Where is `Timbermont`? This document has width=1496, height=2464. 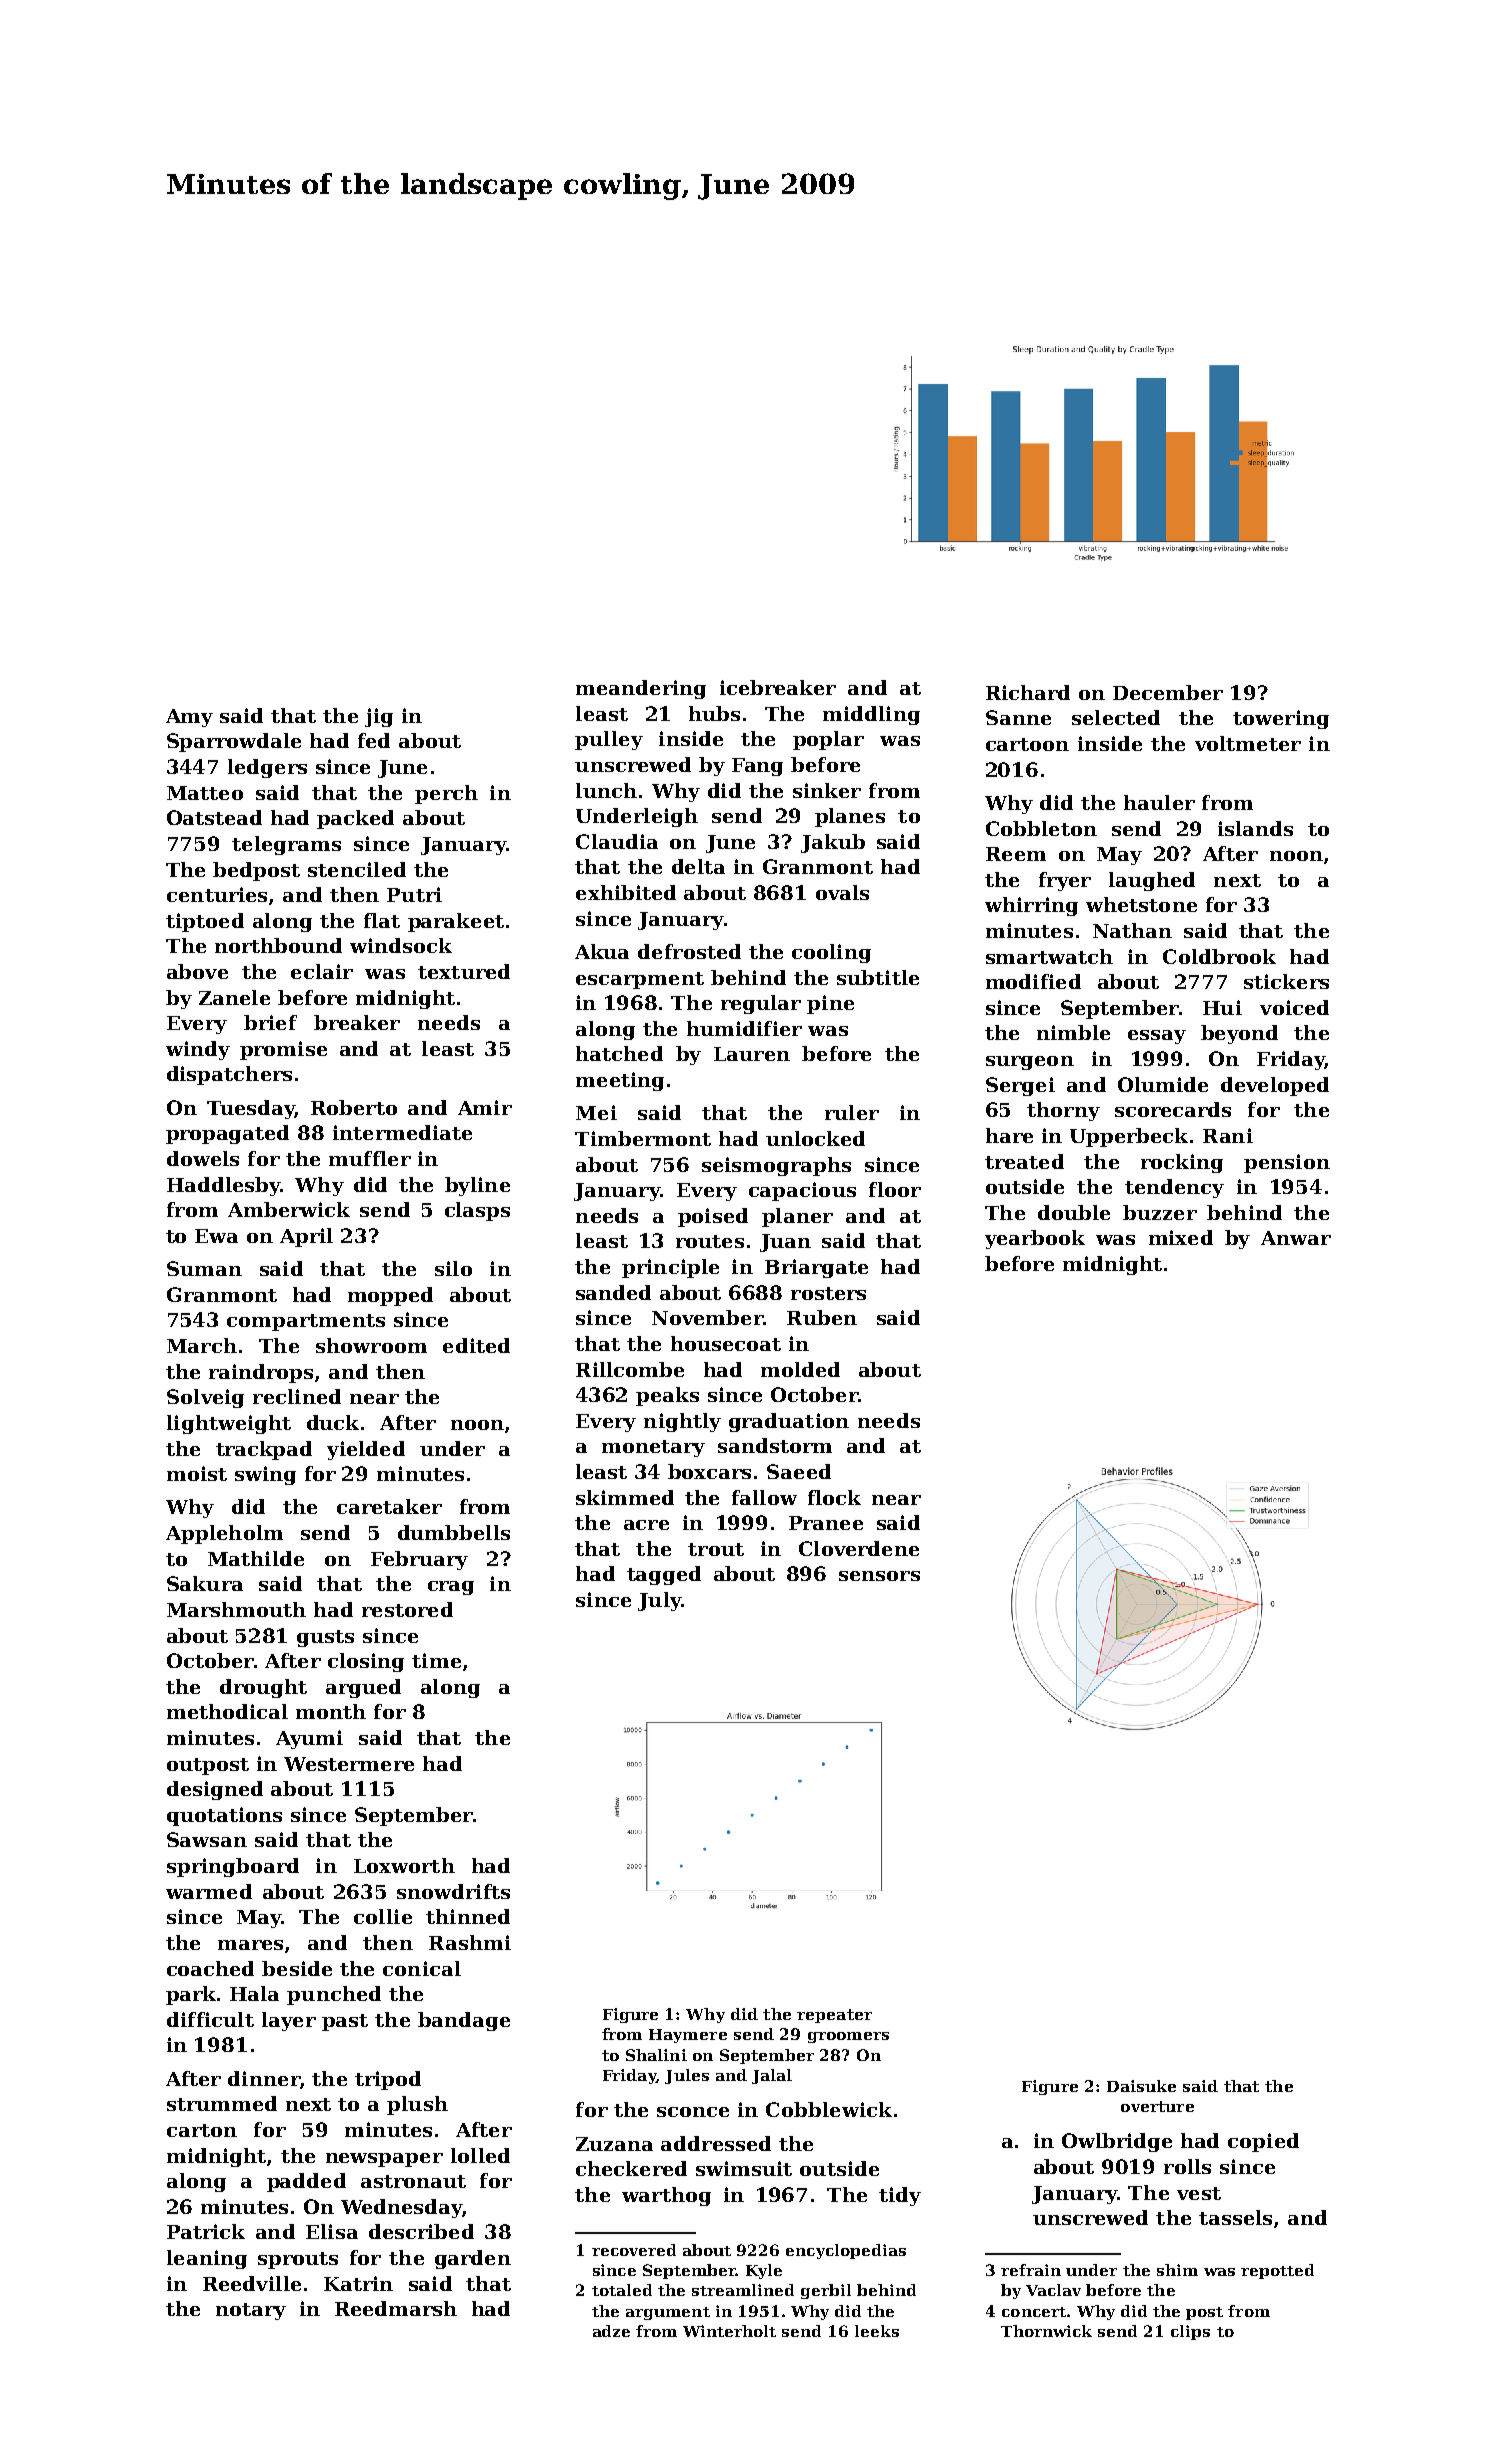
Timbermont is located at coordinates (643, 1138).
